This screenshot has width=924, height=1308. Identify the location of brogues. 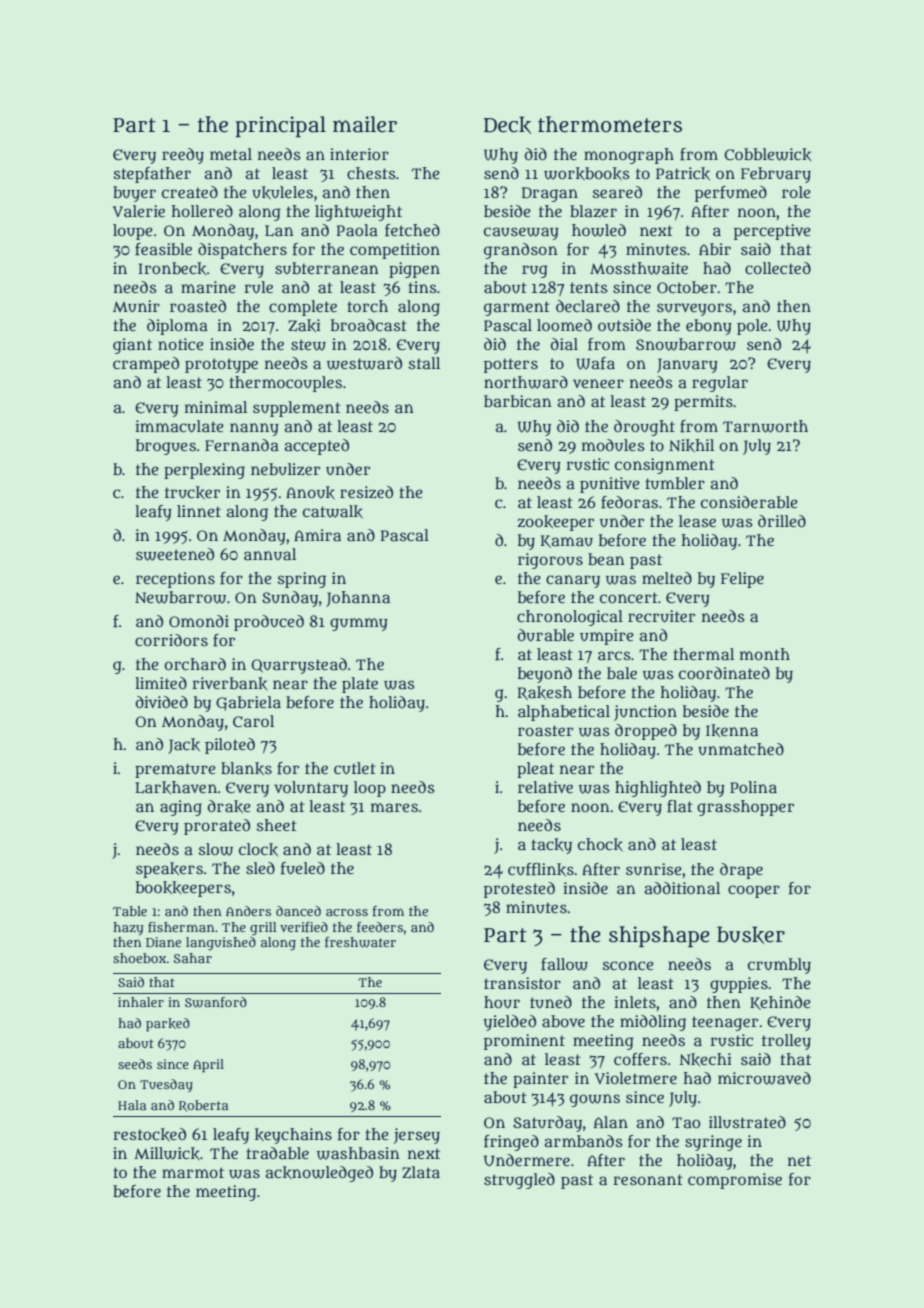
(166, 447).
